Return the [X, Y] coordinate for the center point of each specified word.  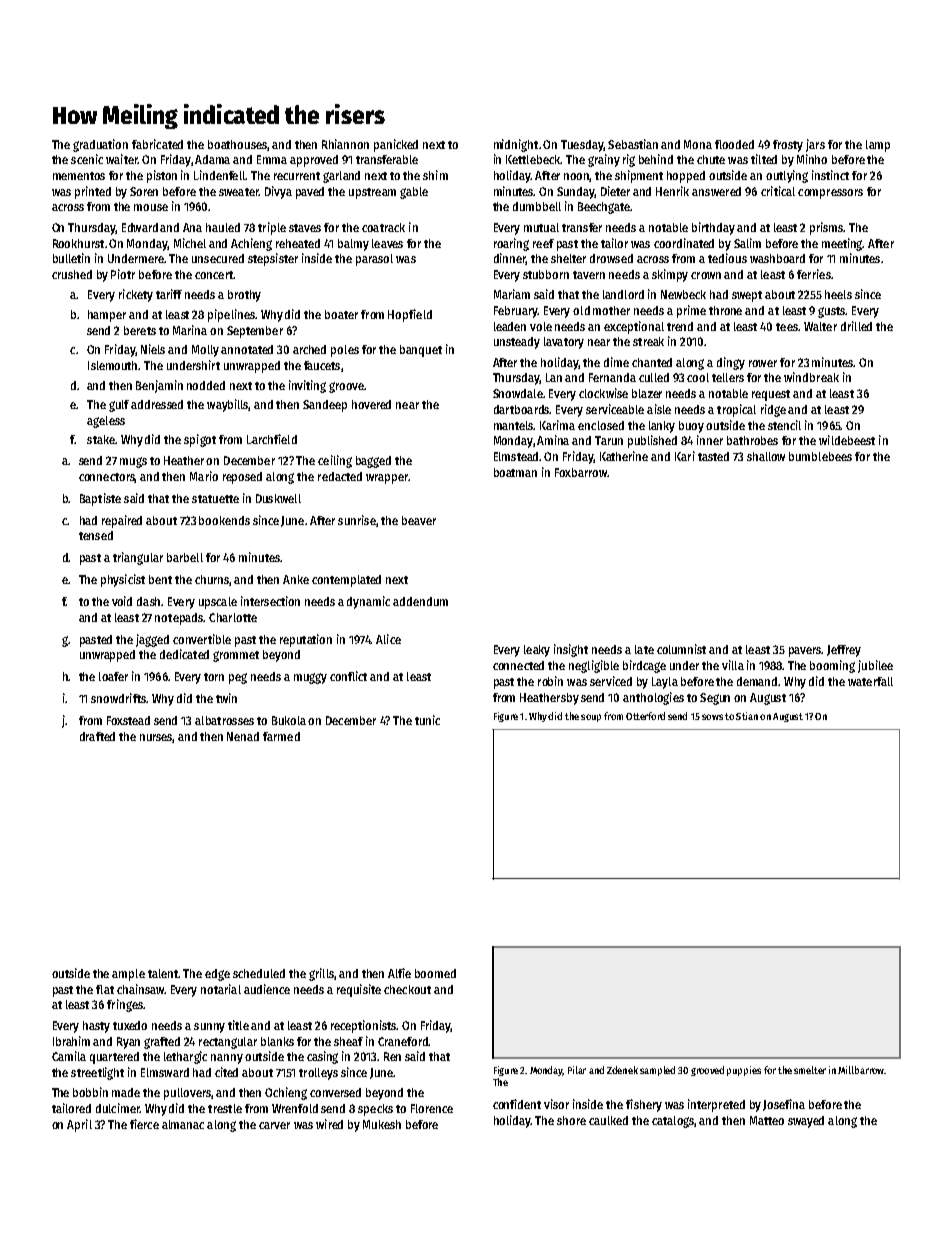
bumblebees [820, 456]
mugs [133, 462]
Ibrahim [71, 1041]
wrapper [387, 479]
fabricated [157, 144]
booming [832, 666]
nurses [156, 738]
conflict [348, 676]
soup [591, 718]
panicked [396, 145]
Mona [698, 144]
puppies [744, 1071]
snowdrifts [118, 698]
